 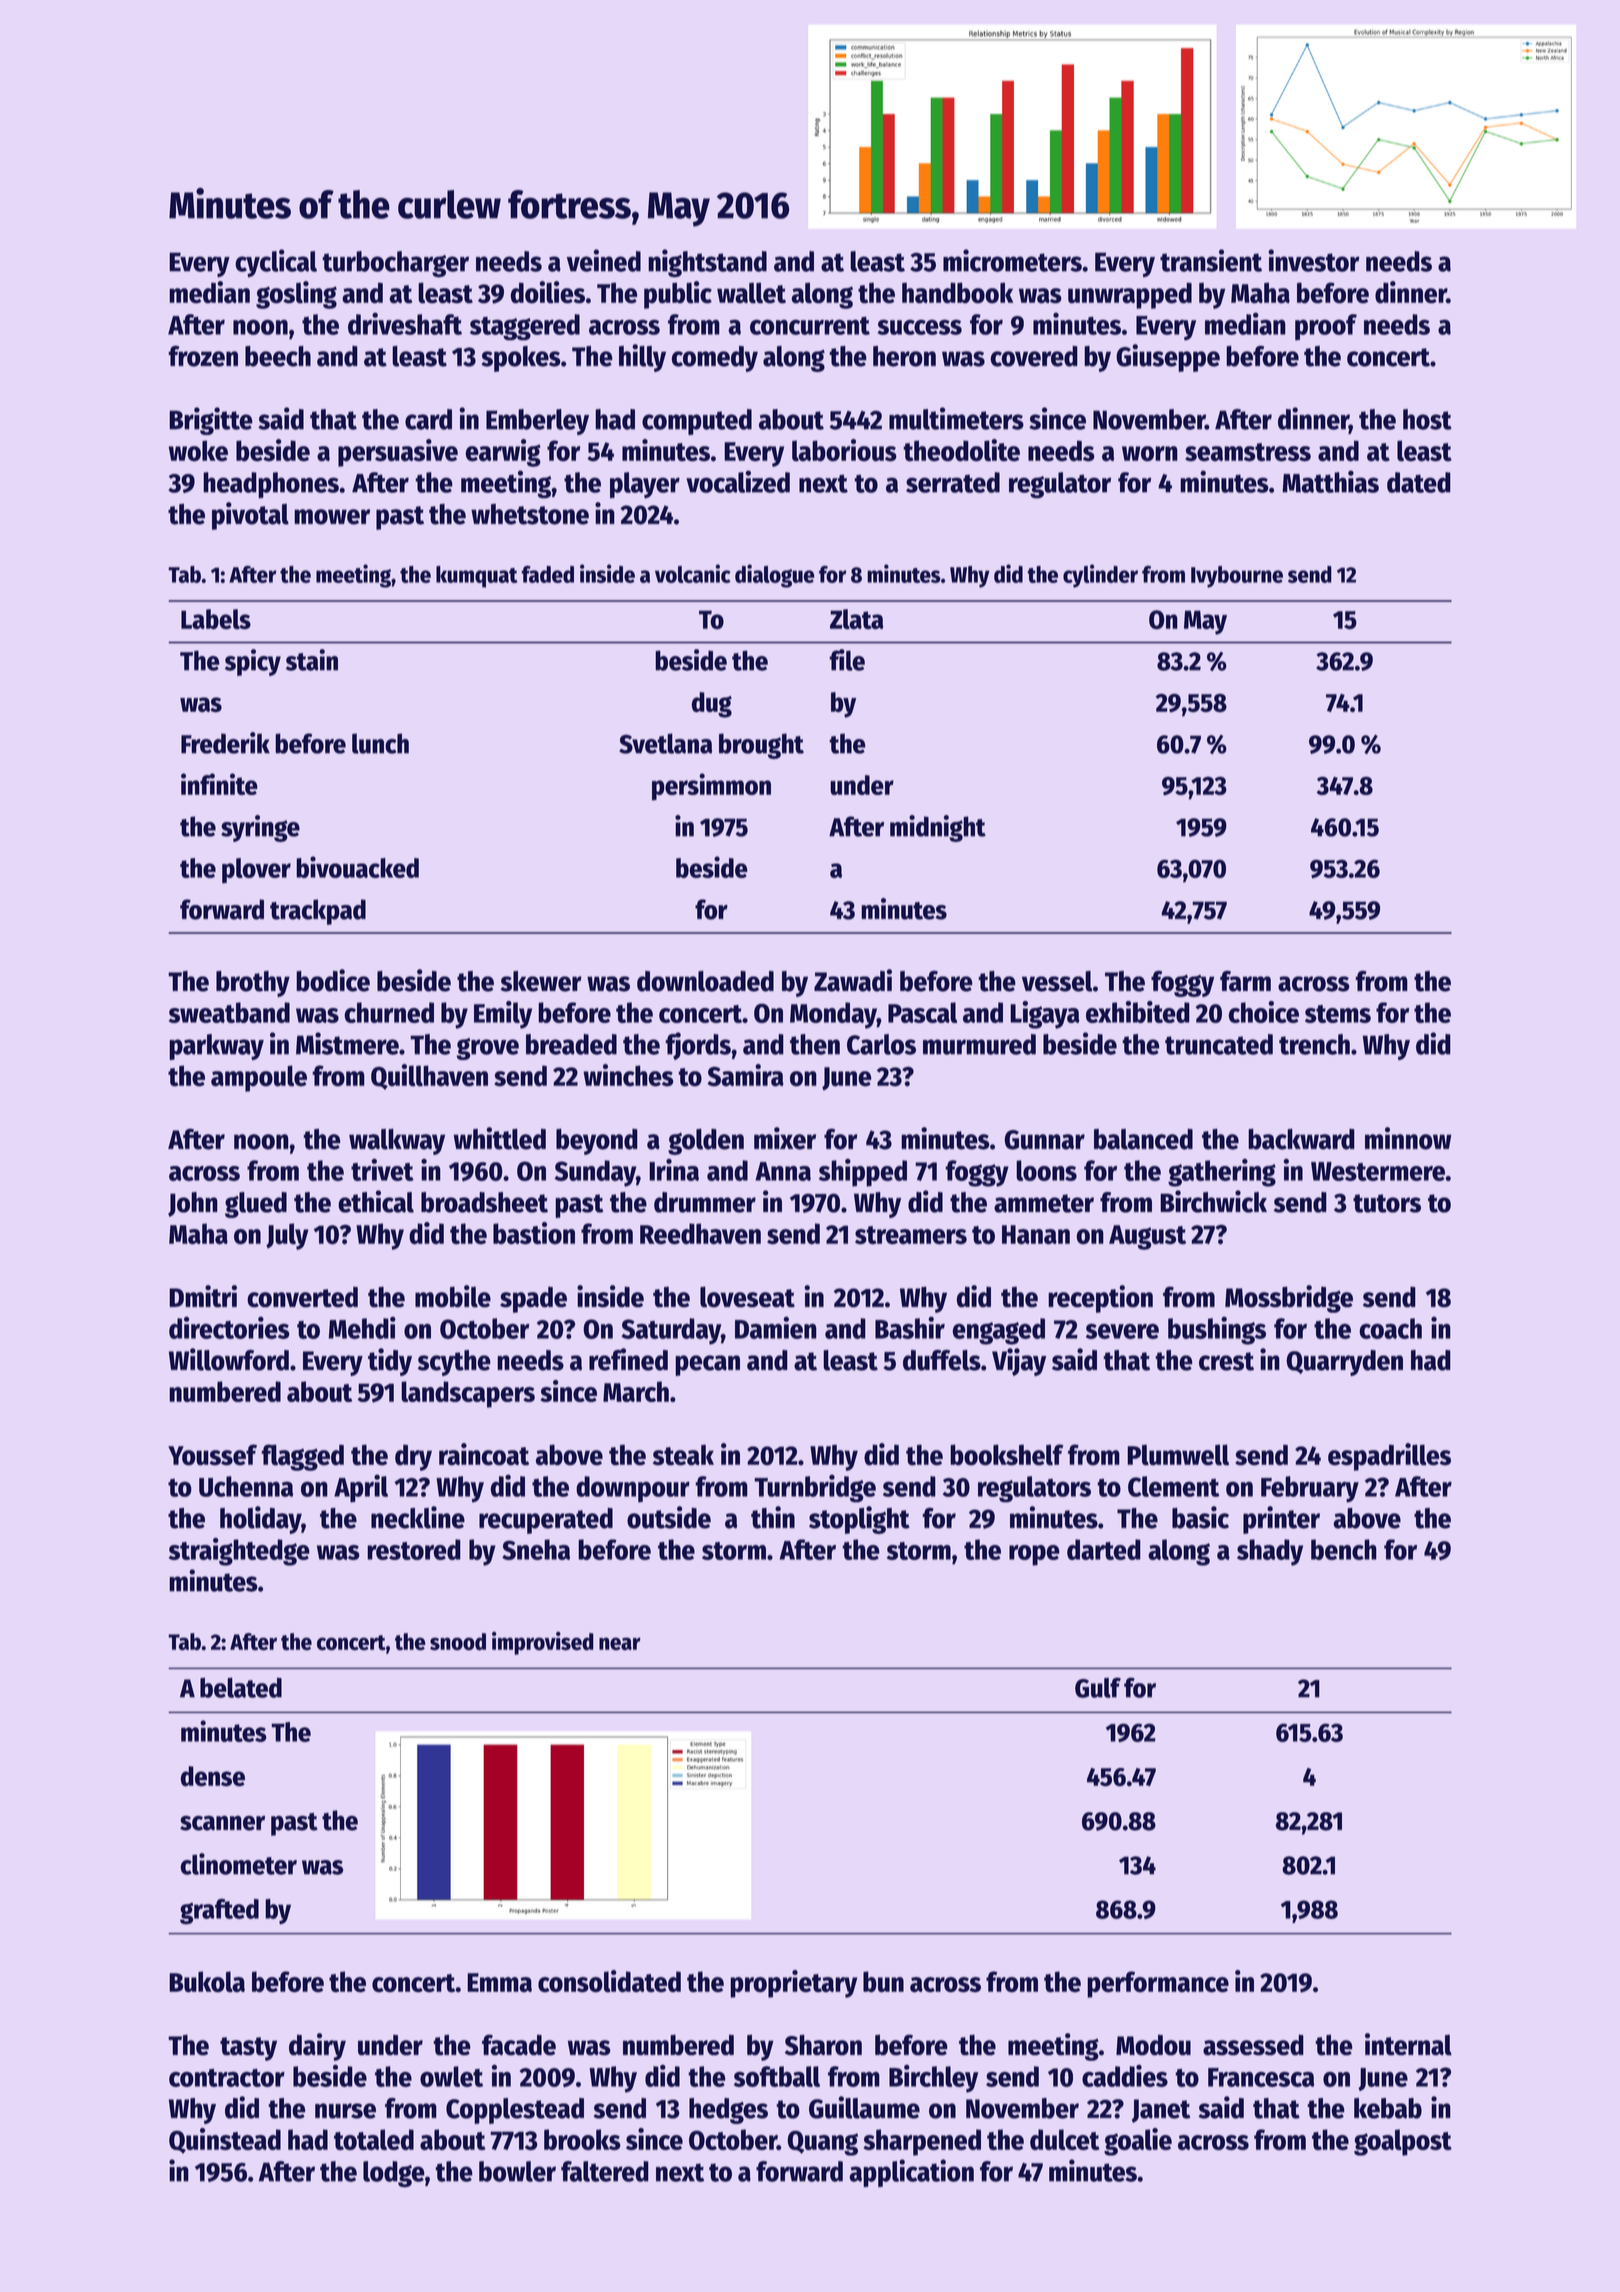 I want to click on investor, so click(x=1314, y=260).
